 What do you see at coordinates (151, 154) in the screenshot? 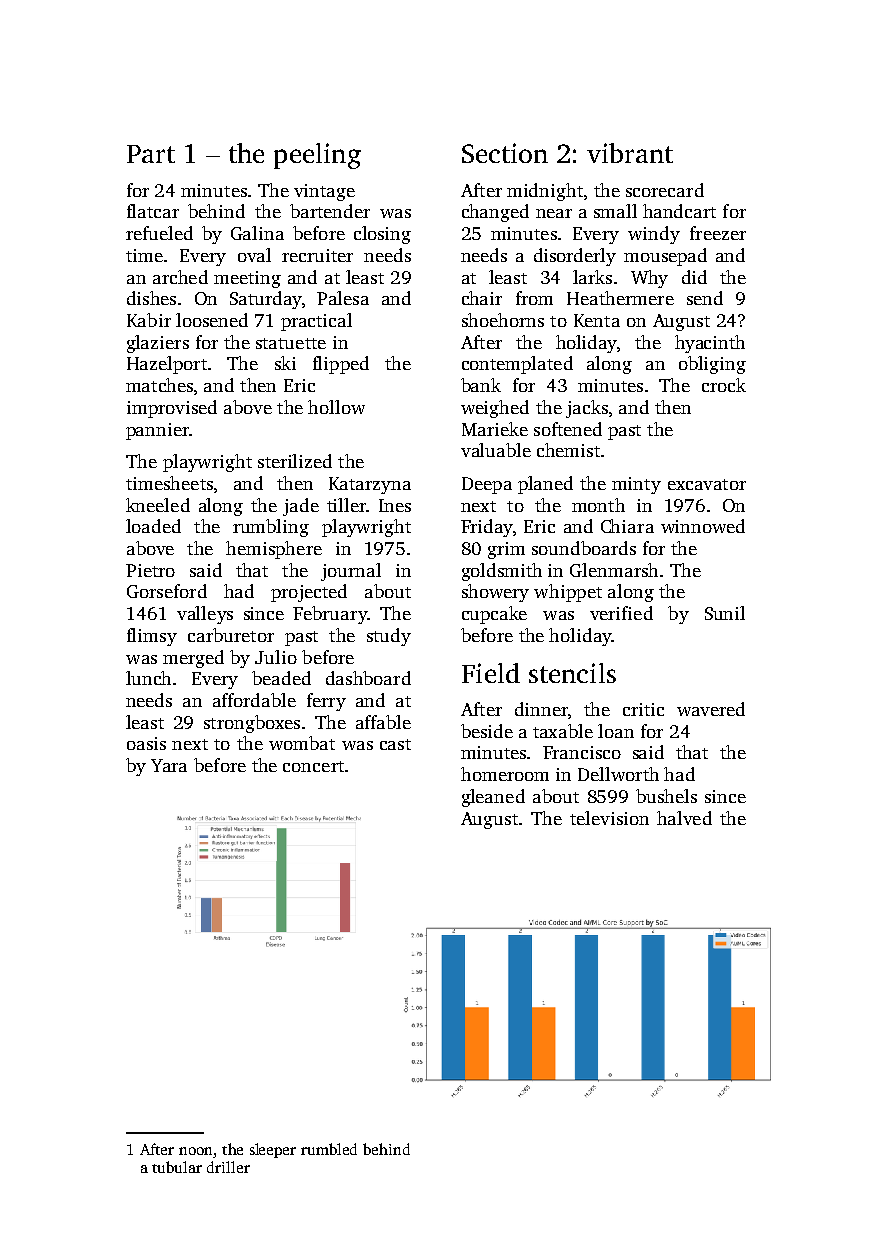
I see `Part` at bounding box center [151, 154].
